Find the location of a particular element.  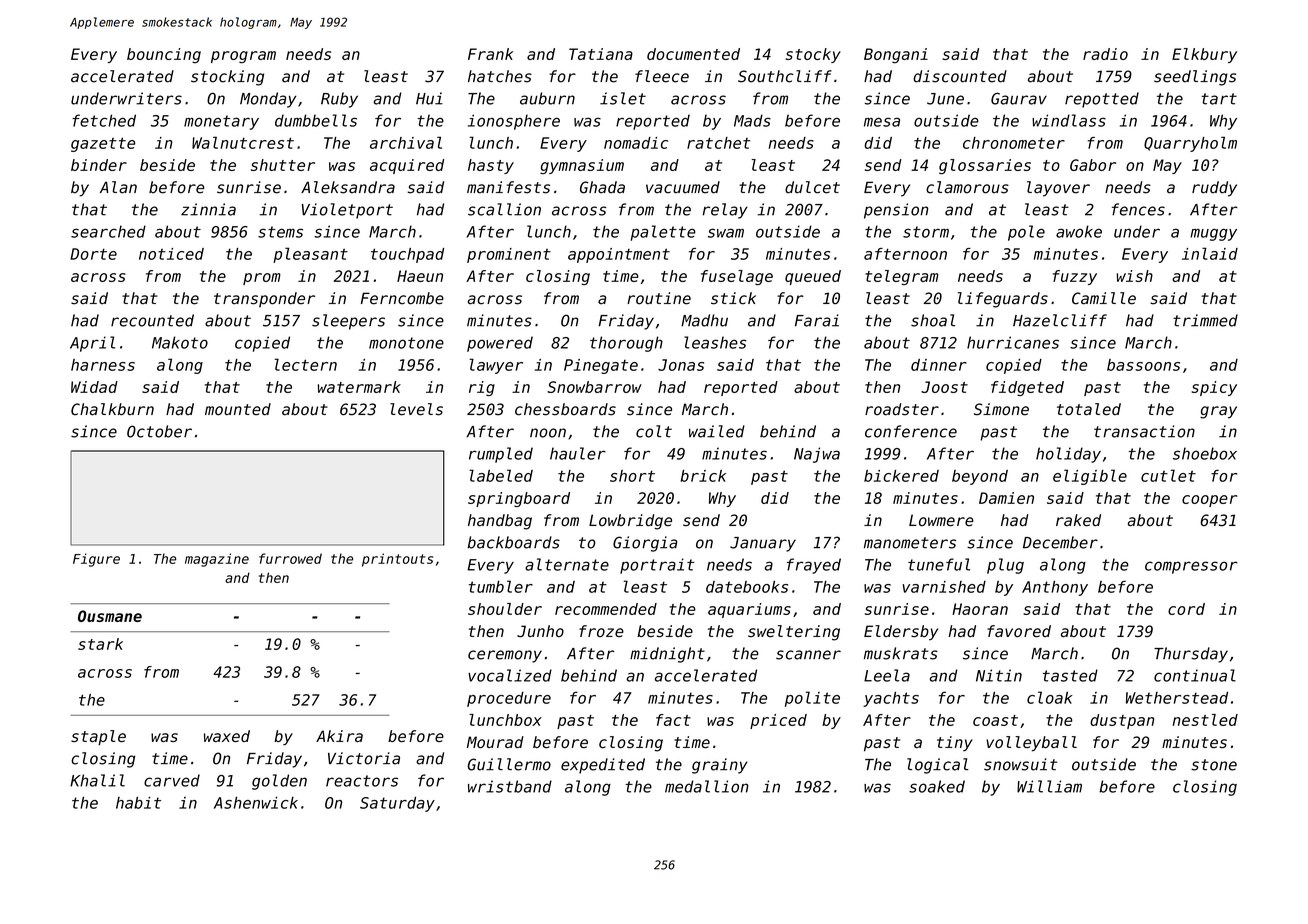

William is located at coordinates (1049, 786).
